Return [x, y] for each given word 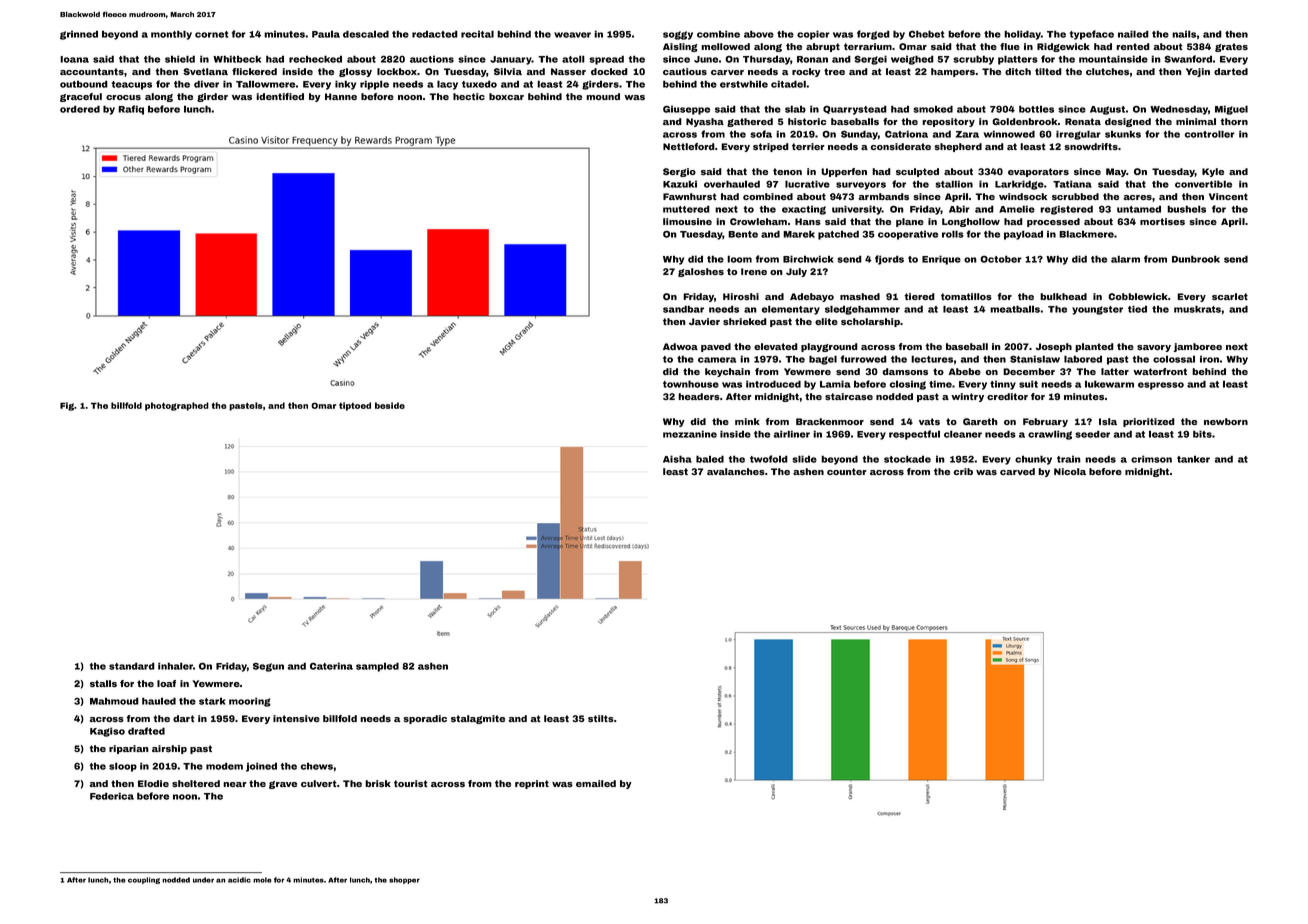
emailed [596, 783]
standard [132, 666]
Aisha [677, 459]
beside [390, 405]
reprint [532, 784]
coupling [144, 880]
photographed [177, 406]
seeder [1092, 434]
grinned [79, 35]
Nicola [1070, 471]
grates [1231, 47]
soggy [678, 35]
